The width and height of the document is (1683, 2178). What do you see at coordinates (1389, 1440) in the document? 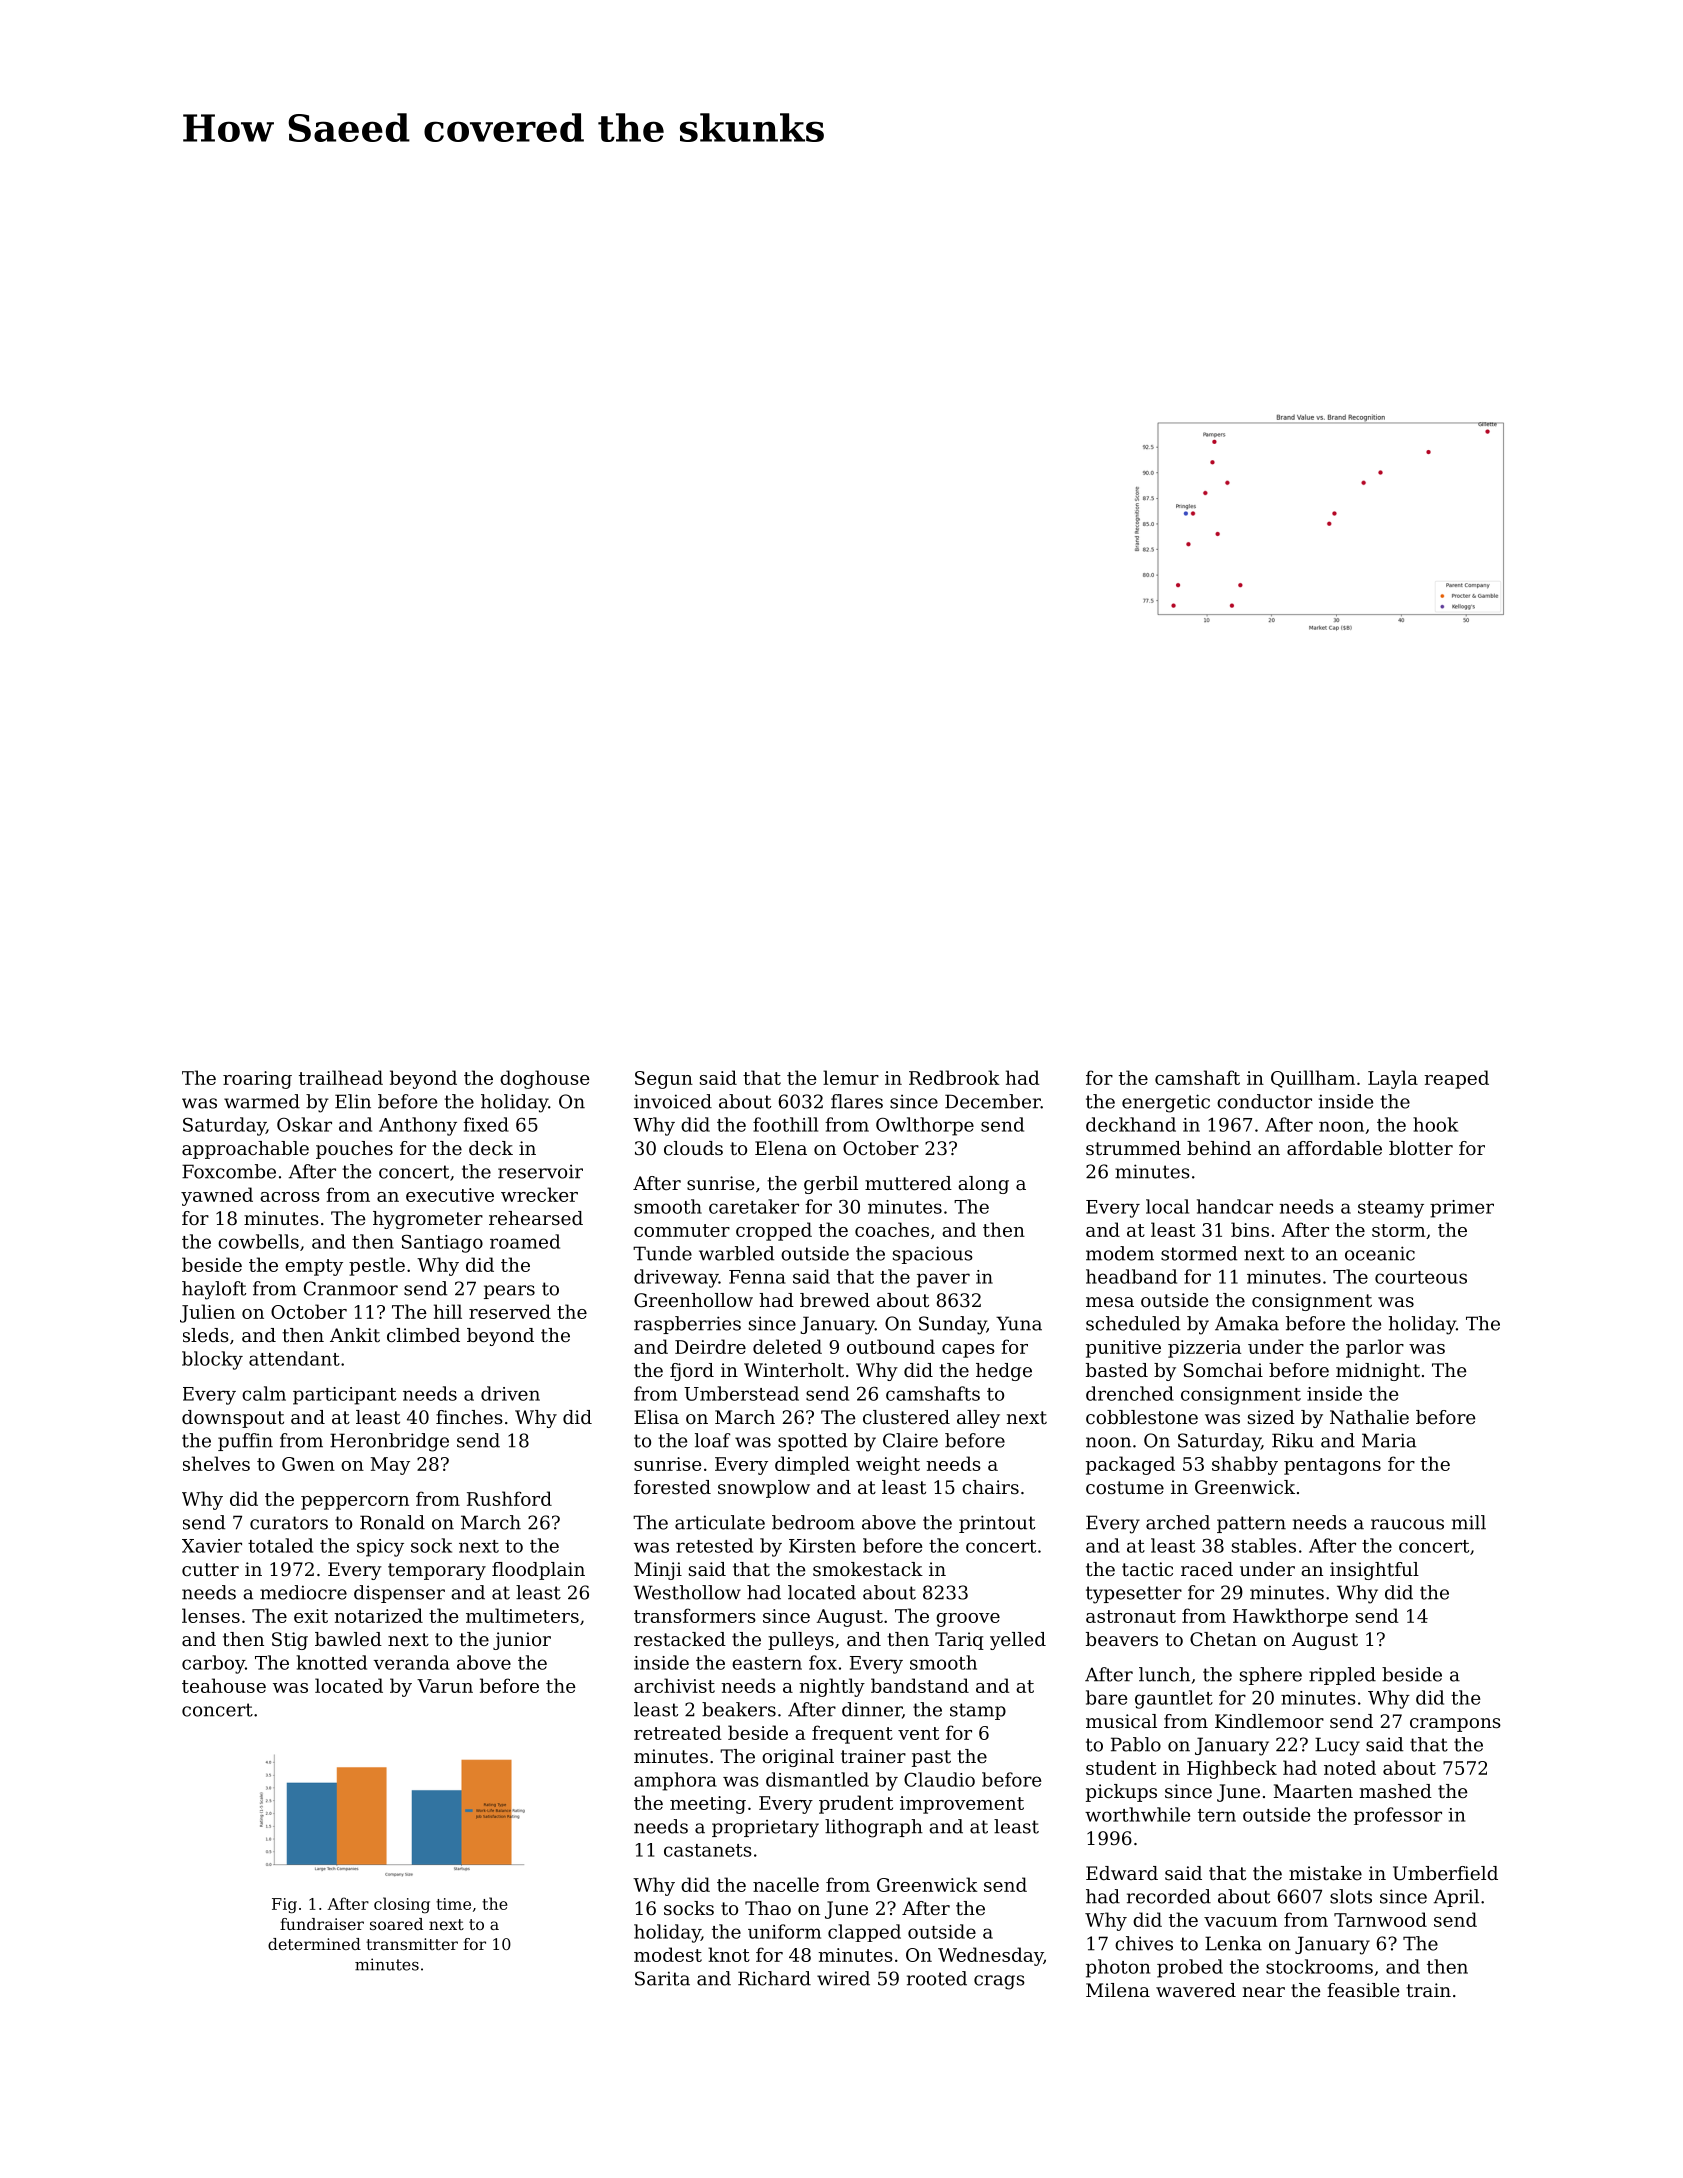
I see `Maria` at bounding box center [1389, 1440].
